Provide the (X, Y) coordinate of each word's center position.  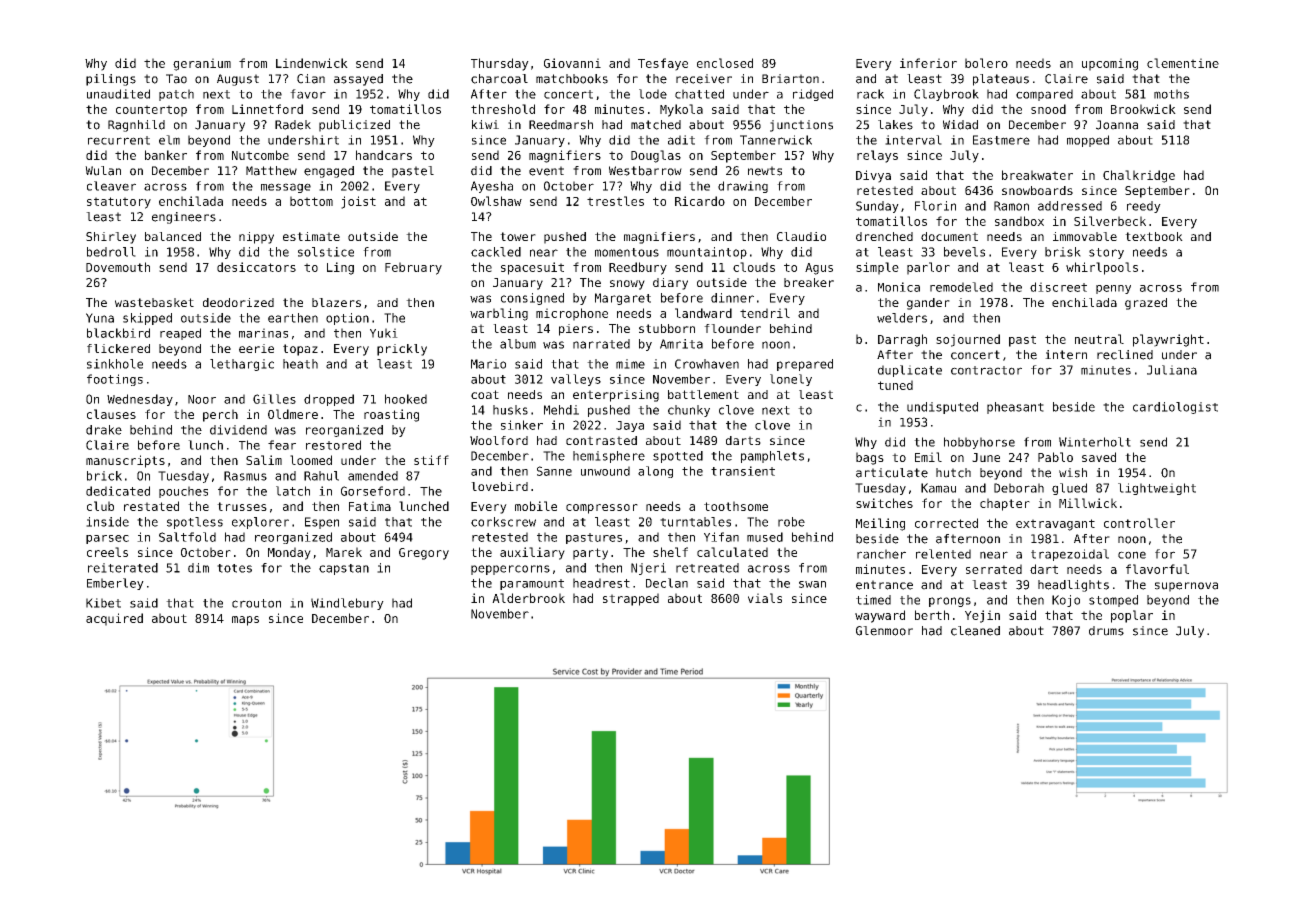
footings (115, 380)
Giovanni (572, 63)
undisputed (942, 408)
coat (485, 394)
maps (245, 621)
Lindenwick (312, 63)
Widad (960, 125)
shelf (670, 552)
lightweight (1157, 489)
